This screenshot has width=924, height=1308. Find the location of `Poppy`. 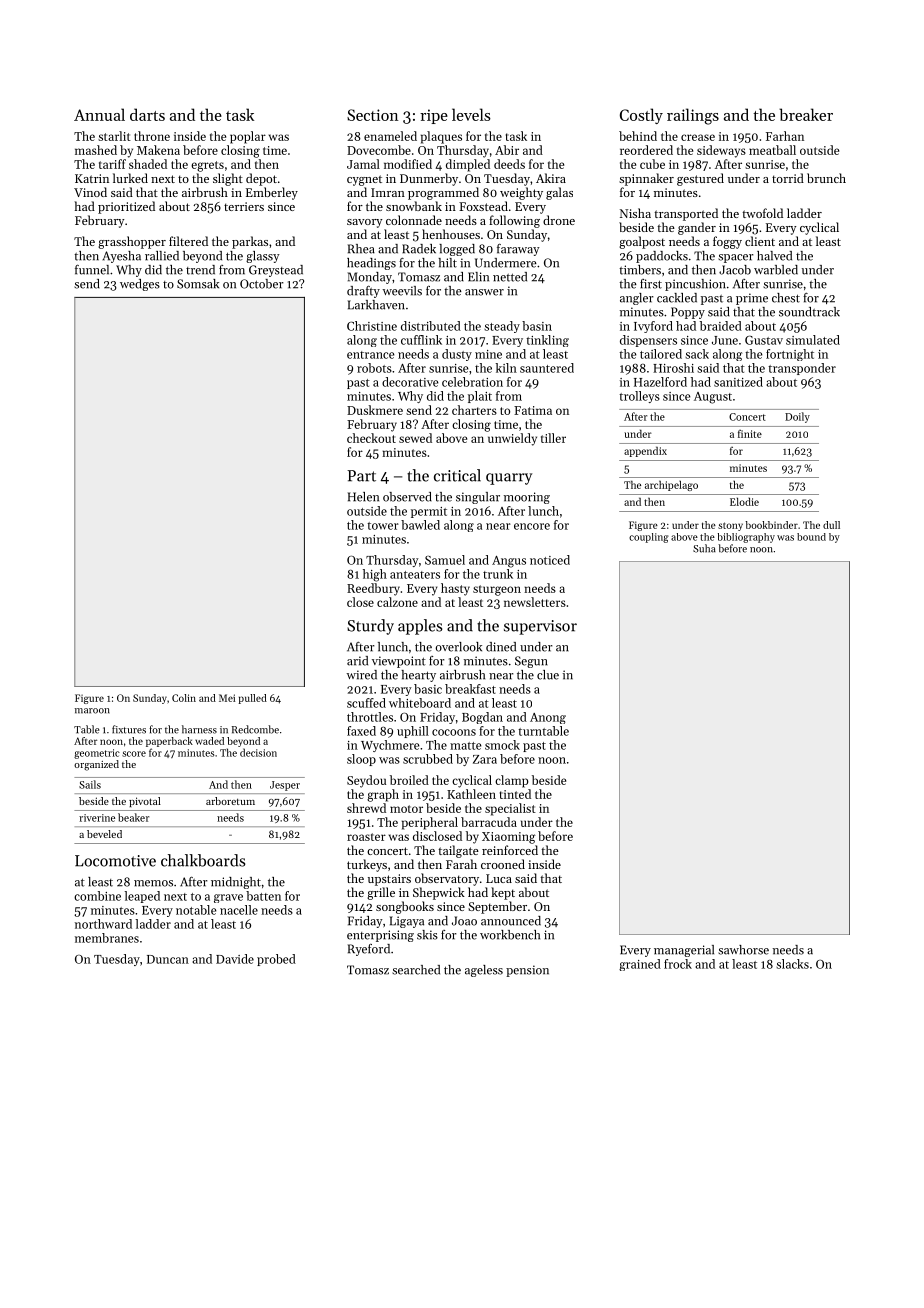

Poppy is located at coordinates (688, 313).
